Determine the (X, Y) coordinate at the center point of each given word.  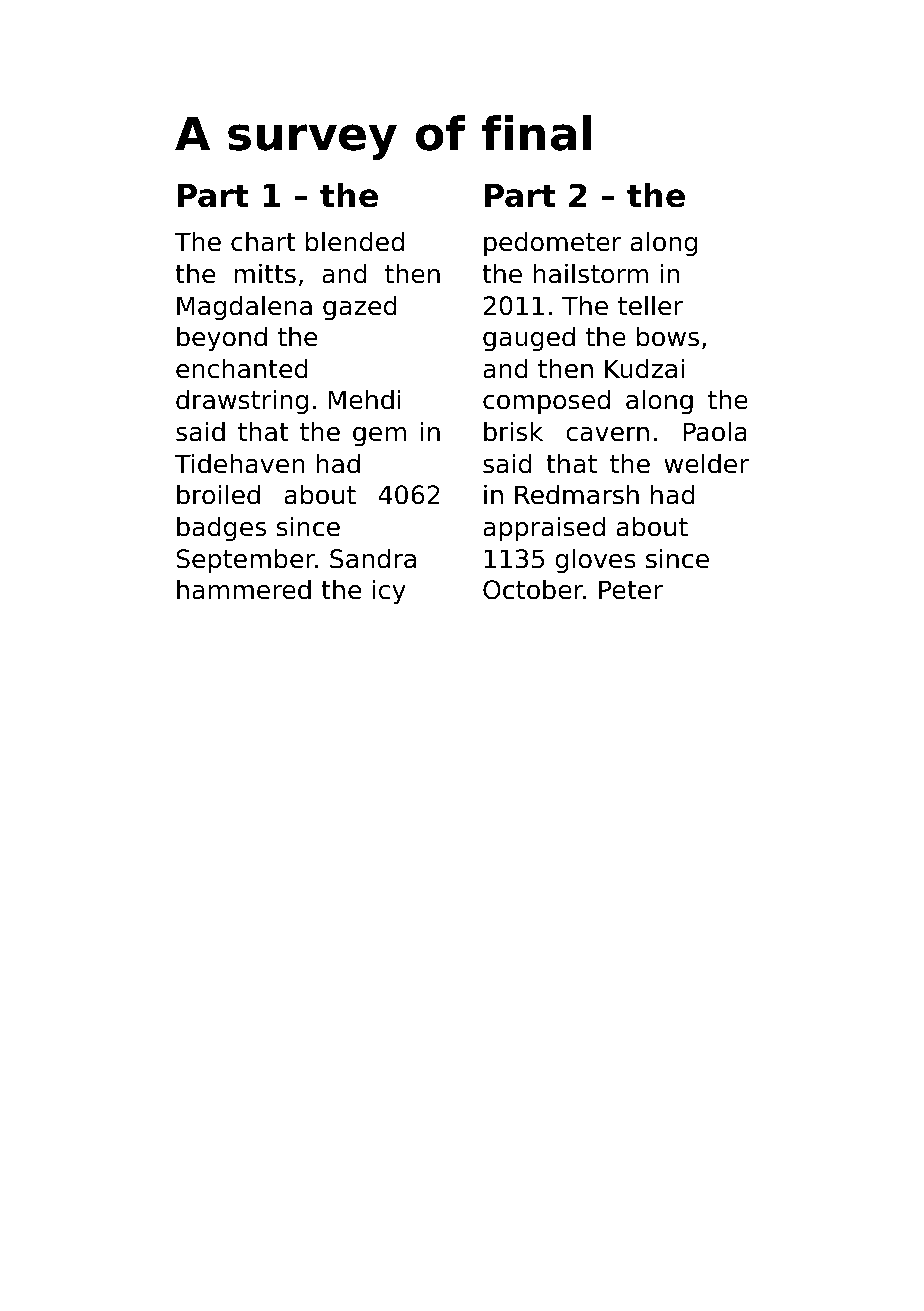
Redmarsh (577, 494)
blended (355, 241)
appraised (544, 529)
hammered (244, 589)
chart (263, 241)
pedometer (552, 244)
